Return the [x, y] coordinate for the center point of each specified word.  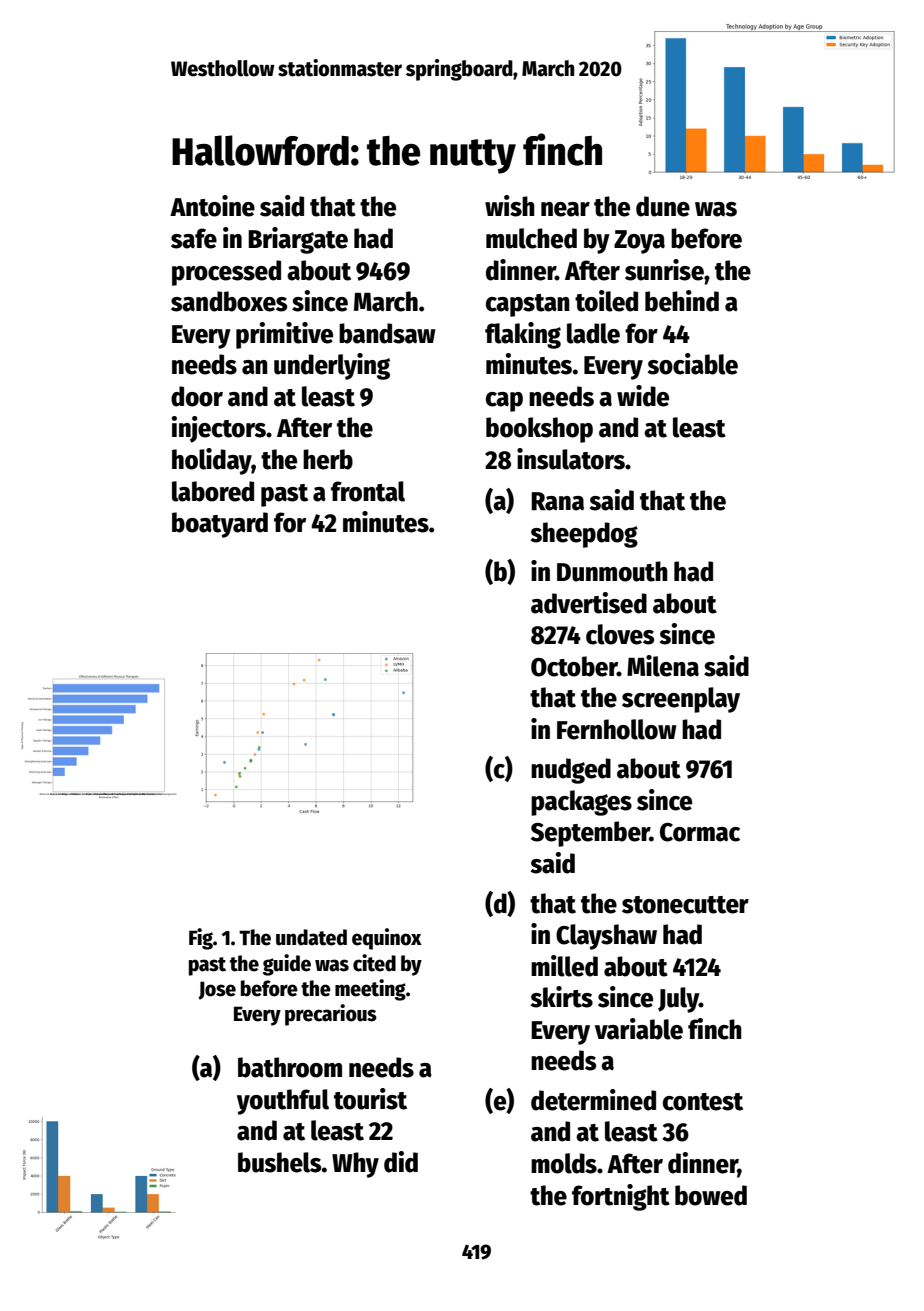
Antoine [212, 206]
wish [510, 206]
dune [663, 206]
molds [564, 1163]
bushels [280, 1162]
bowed [711, 1195]
